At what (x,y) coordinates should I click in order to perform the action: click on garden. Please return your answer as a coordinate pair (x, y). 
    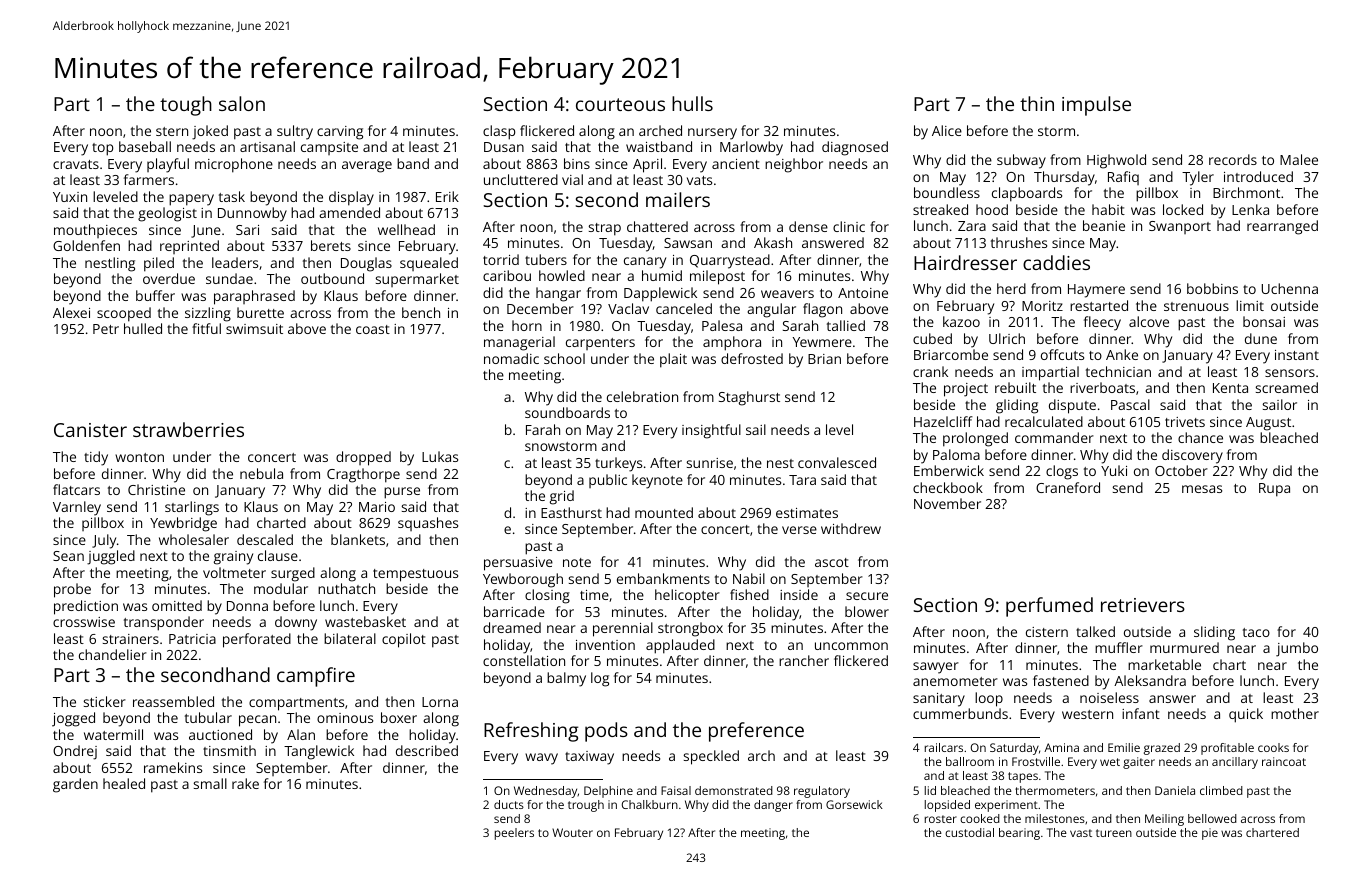
    Looking at the image, I should click on (75, 785).
